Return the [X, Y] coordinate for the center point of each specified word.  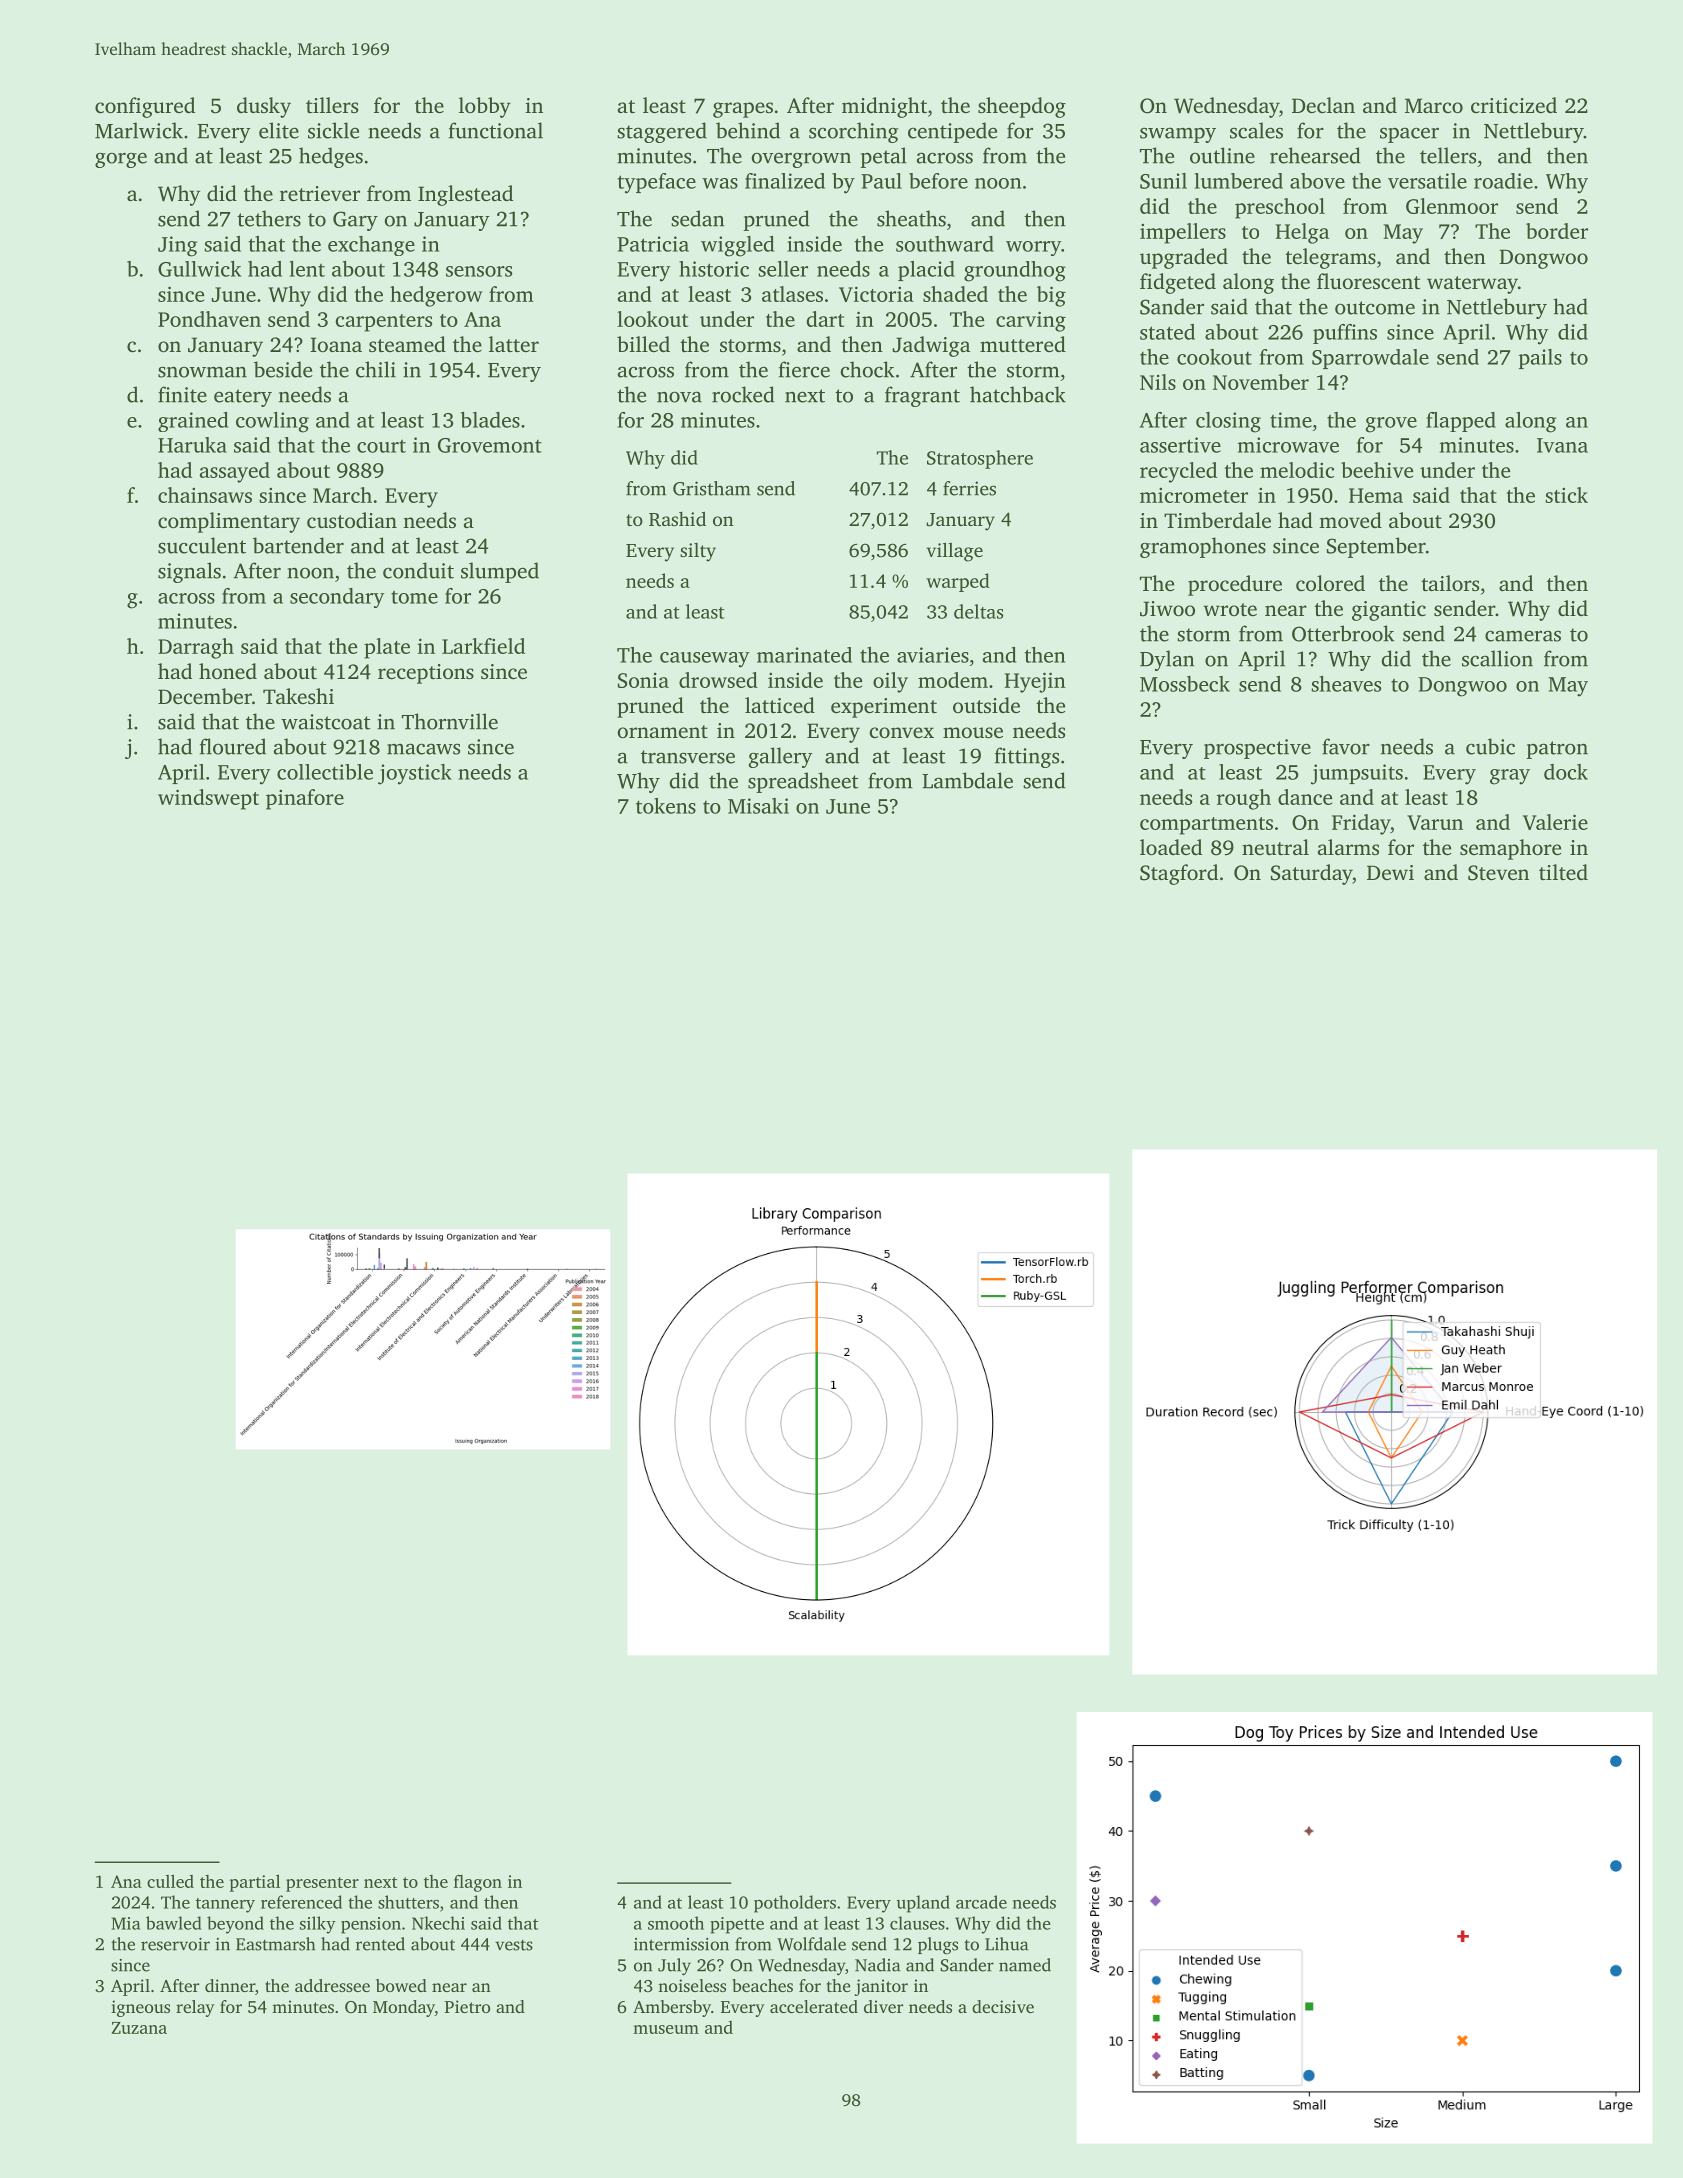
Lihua [1006, 1944]
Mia [126, 1923]
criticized [1514, 105]
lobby [485, 107]
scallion [1497, 658]
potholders [795, 1904]
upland [923, 1904]
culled [170, 1881]
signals [189, 572]
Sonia [643, 680]
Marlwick [139, 130]
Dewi [1390, 872]
